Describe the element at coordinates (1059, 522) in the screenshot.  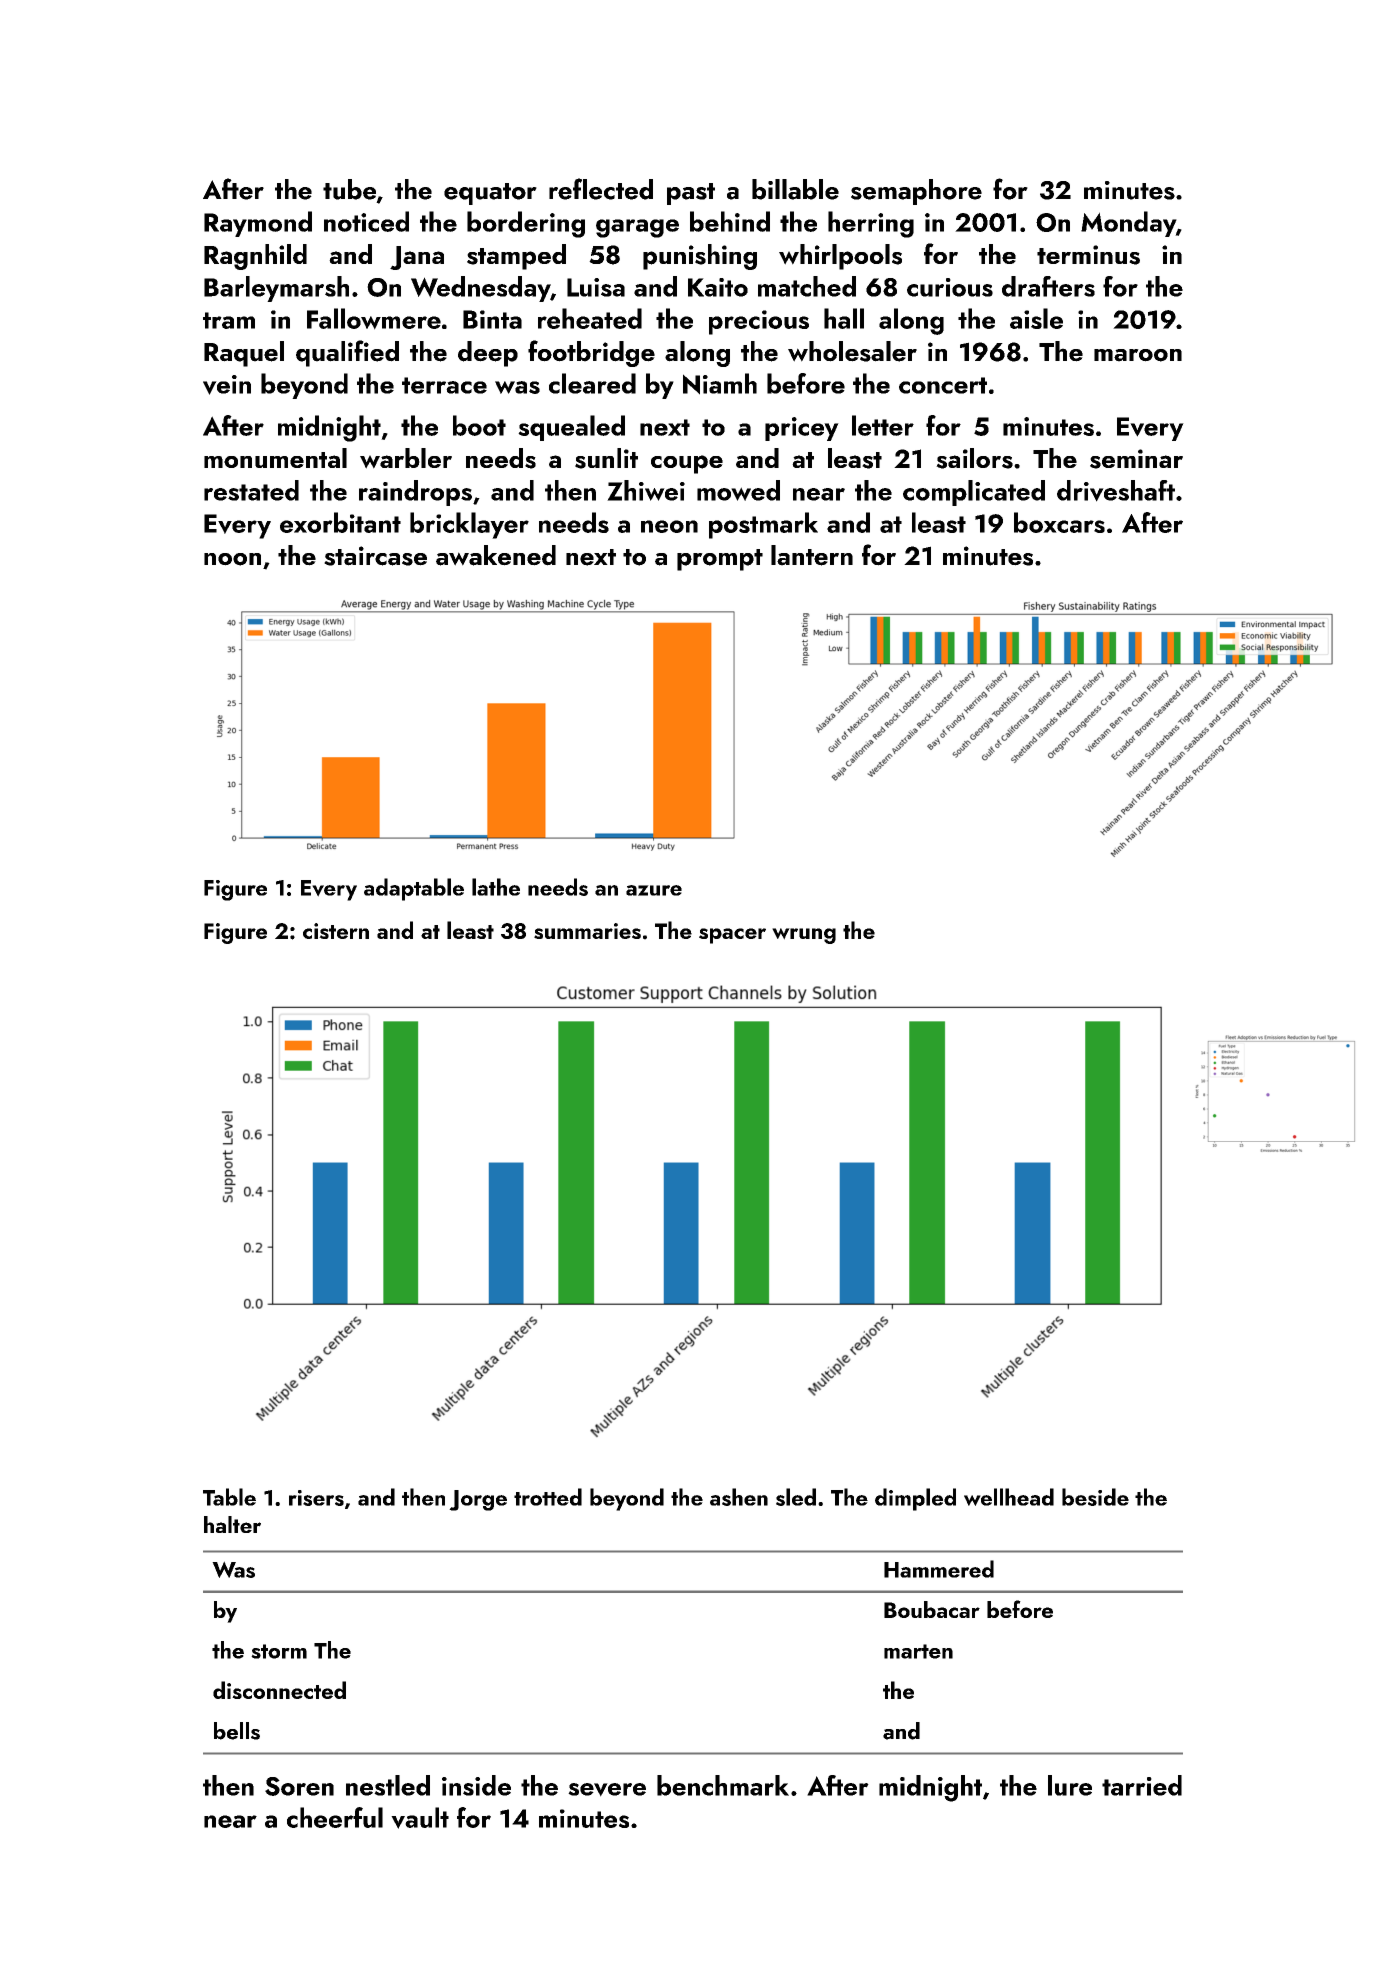
I see `boxcars` at that location.
